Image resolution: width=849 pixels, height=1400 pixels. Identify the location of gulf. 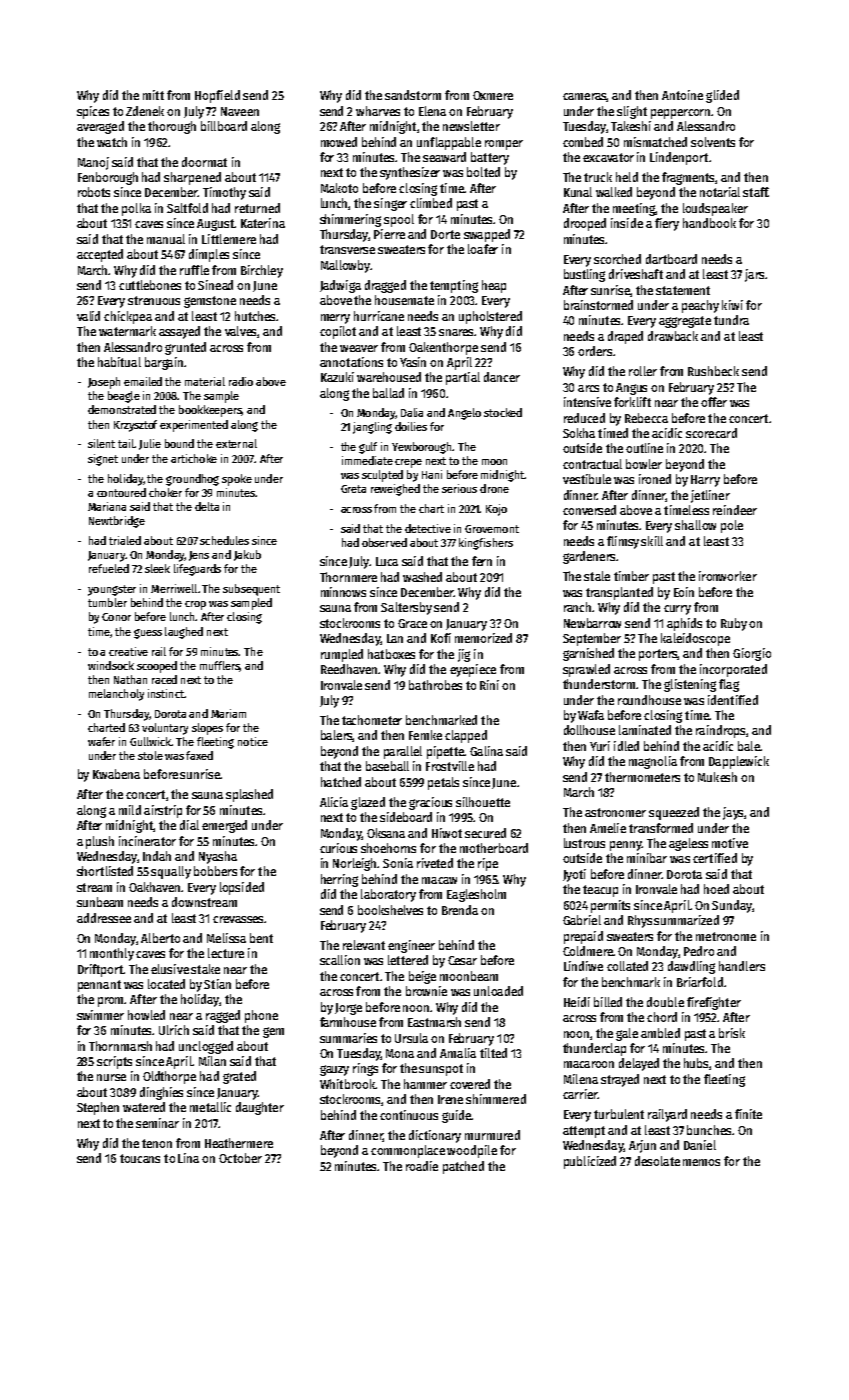
(368, 448).
